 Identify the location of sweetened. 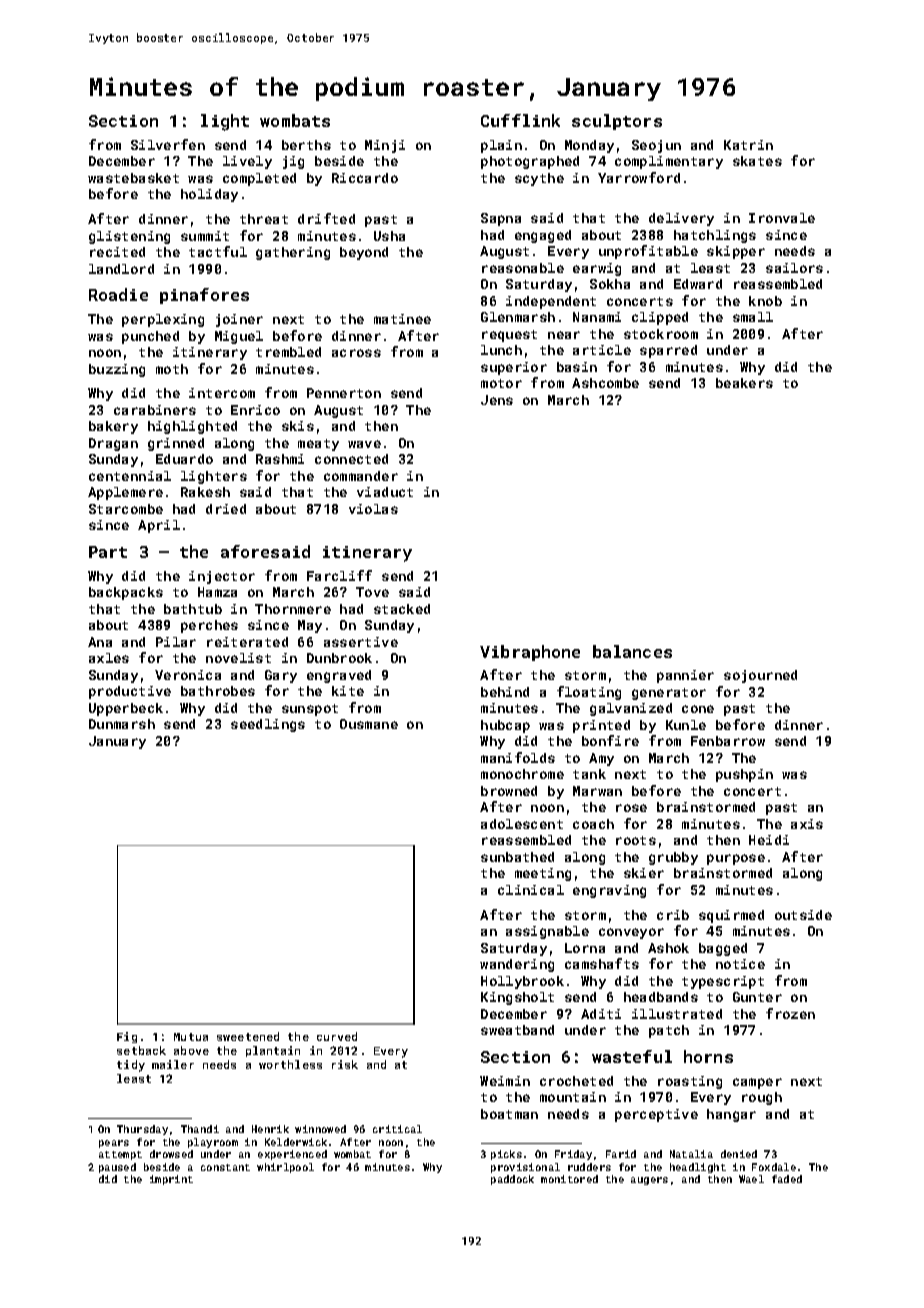
(248, 1036).
